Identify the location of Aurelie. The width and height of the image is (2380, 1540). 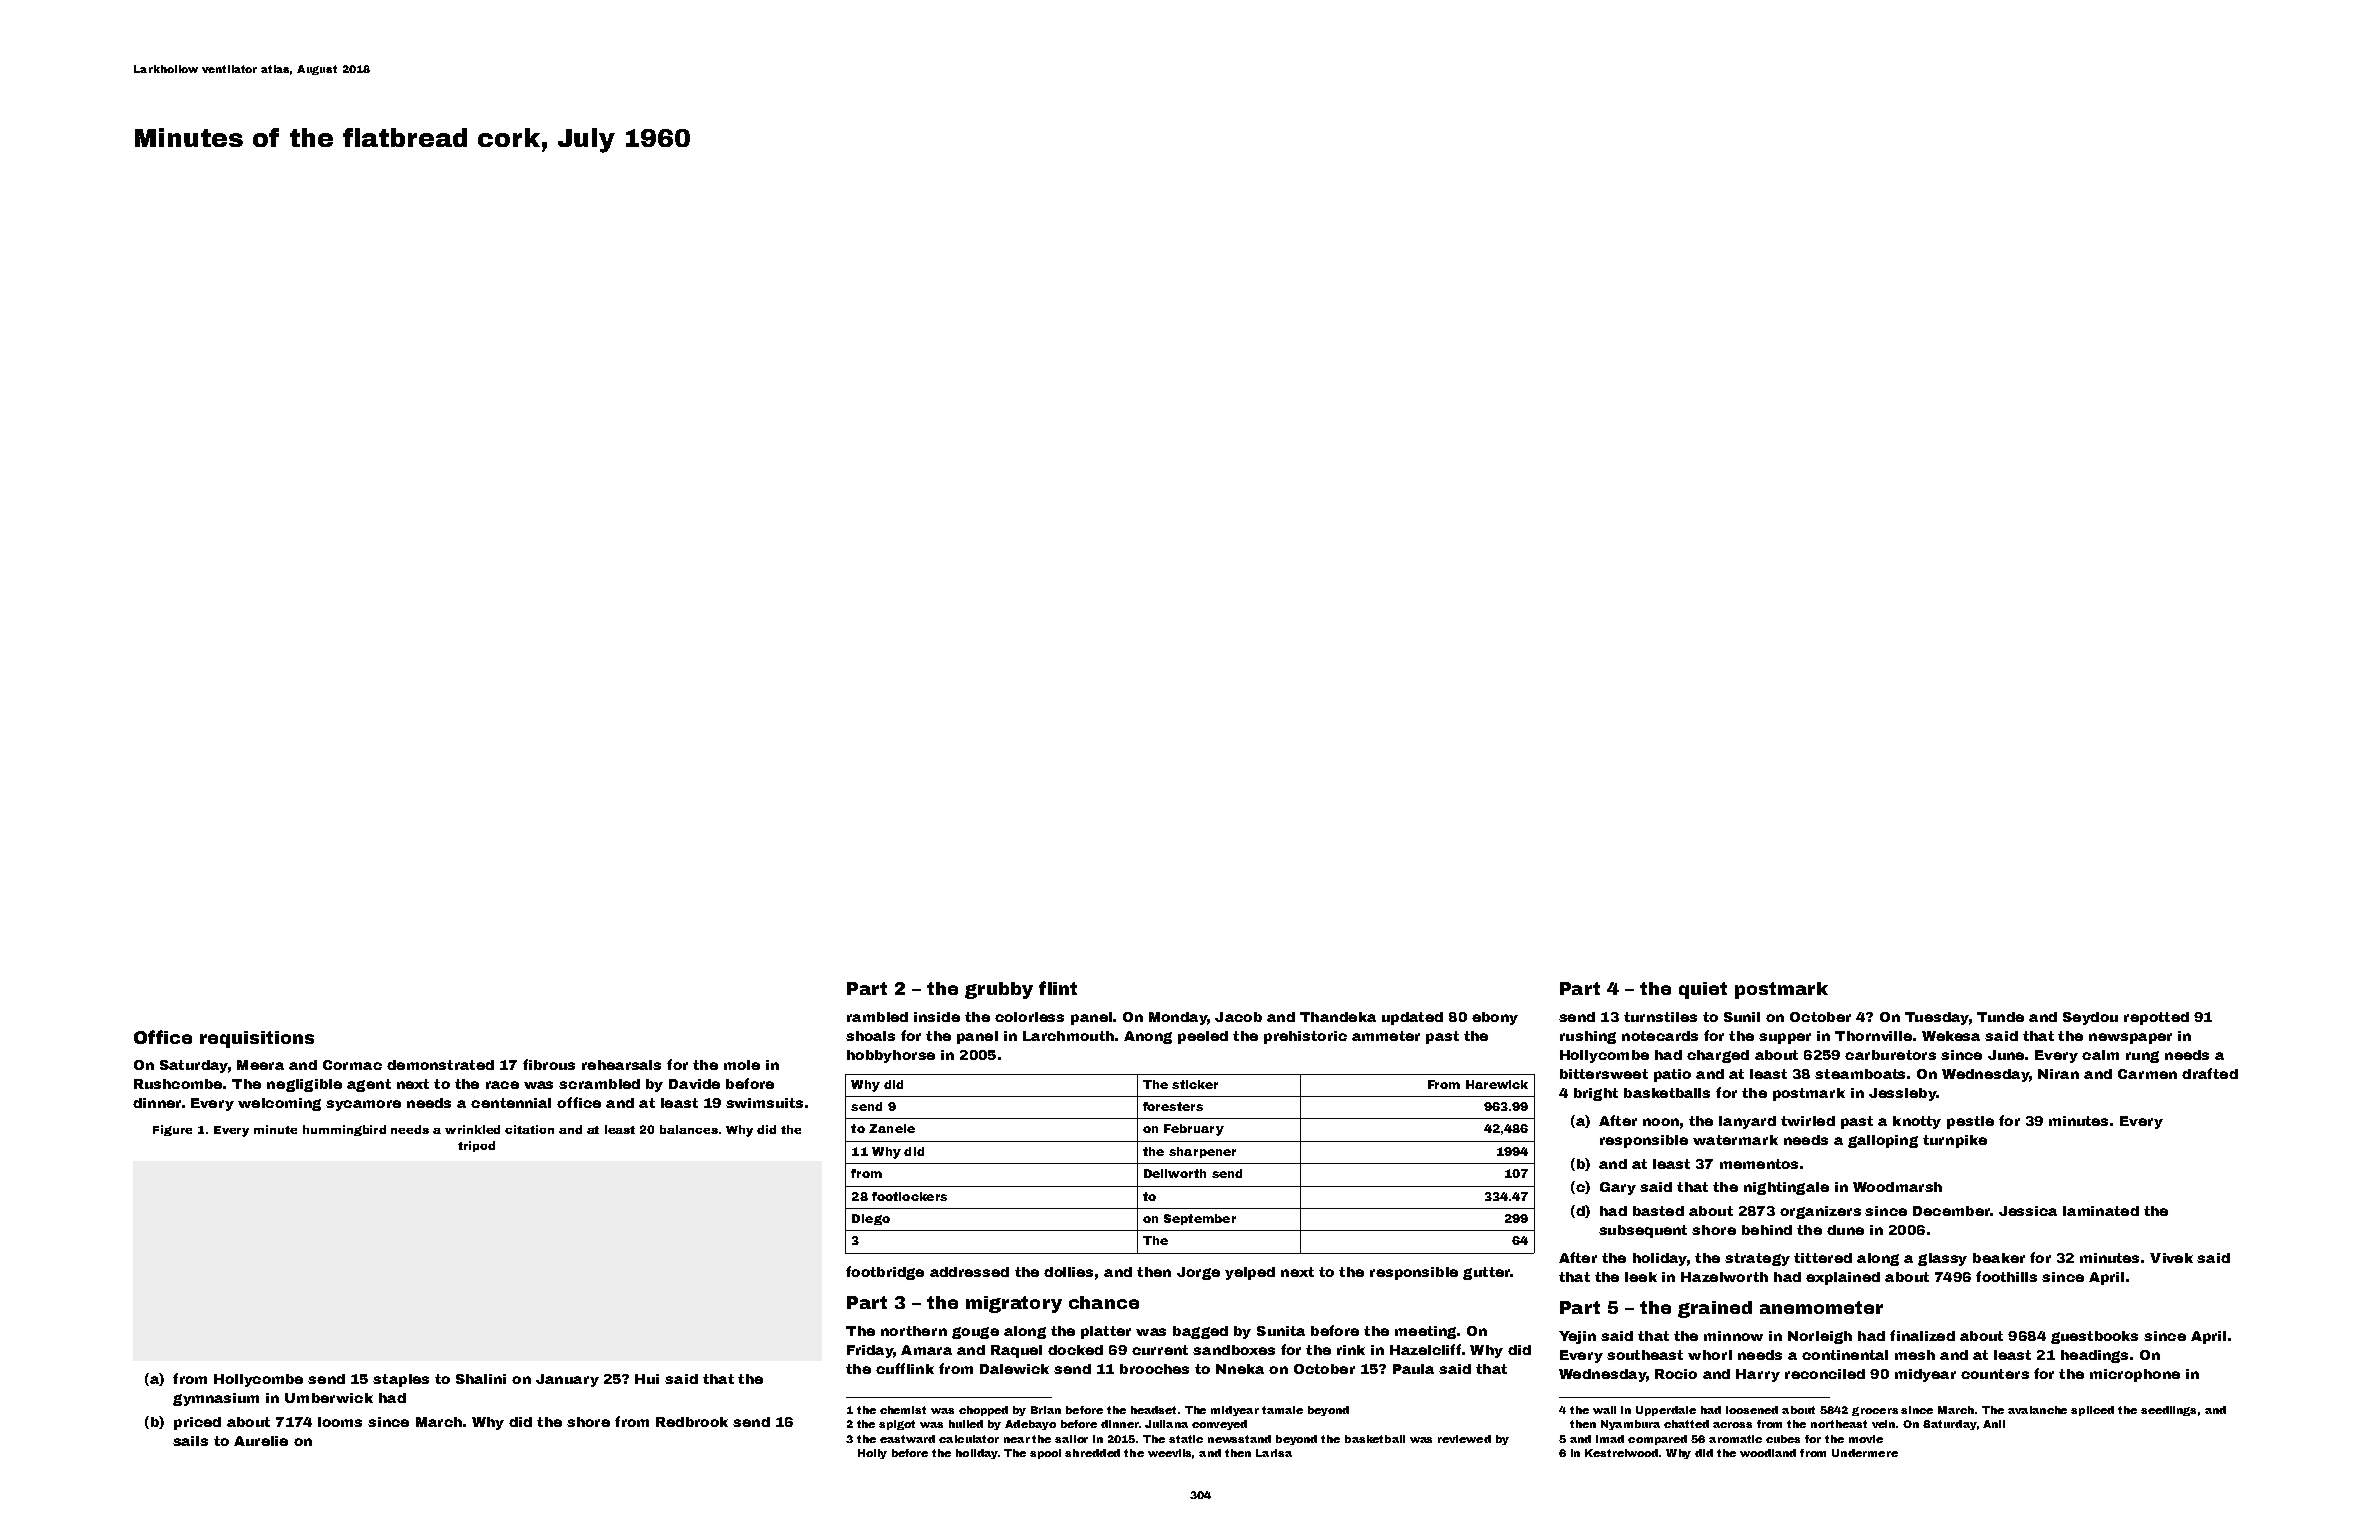
(261, 1441).
